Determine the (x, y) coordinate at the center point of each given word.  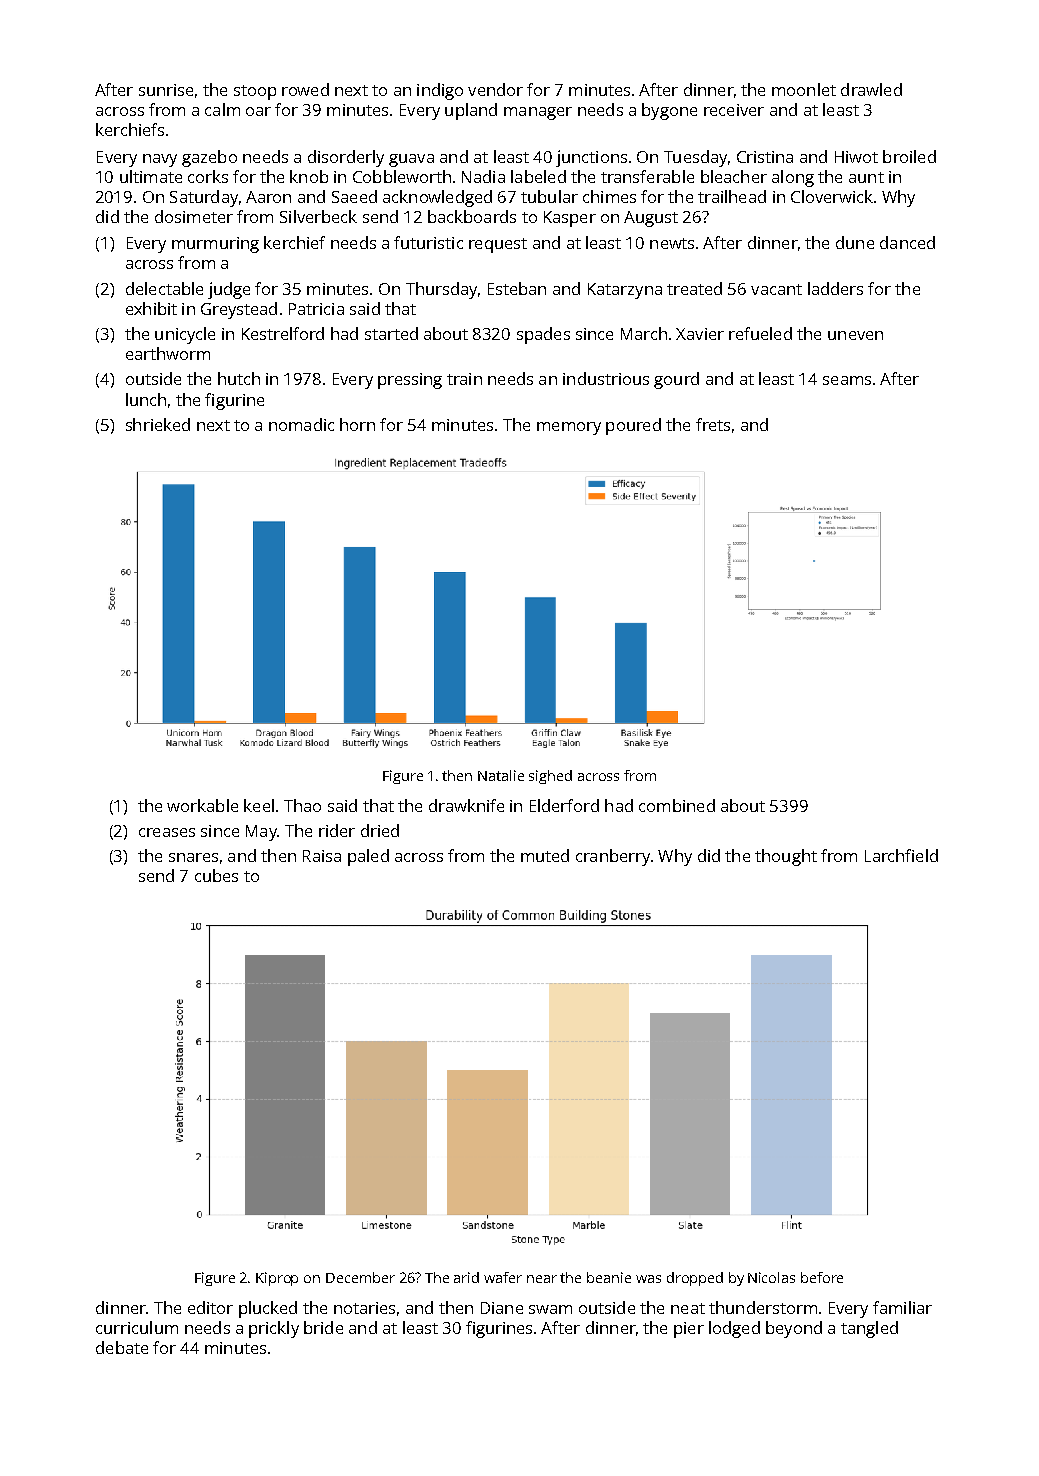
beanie (609, 1277)
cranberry (613, 857)
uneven (855, 335)
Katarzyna (625, 291)
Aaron (268, 197)
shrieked (158, 424)
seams (847, 380)
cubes (216, 875)
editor (210, 1307)
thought (786, 857)
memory (569, 428)
